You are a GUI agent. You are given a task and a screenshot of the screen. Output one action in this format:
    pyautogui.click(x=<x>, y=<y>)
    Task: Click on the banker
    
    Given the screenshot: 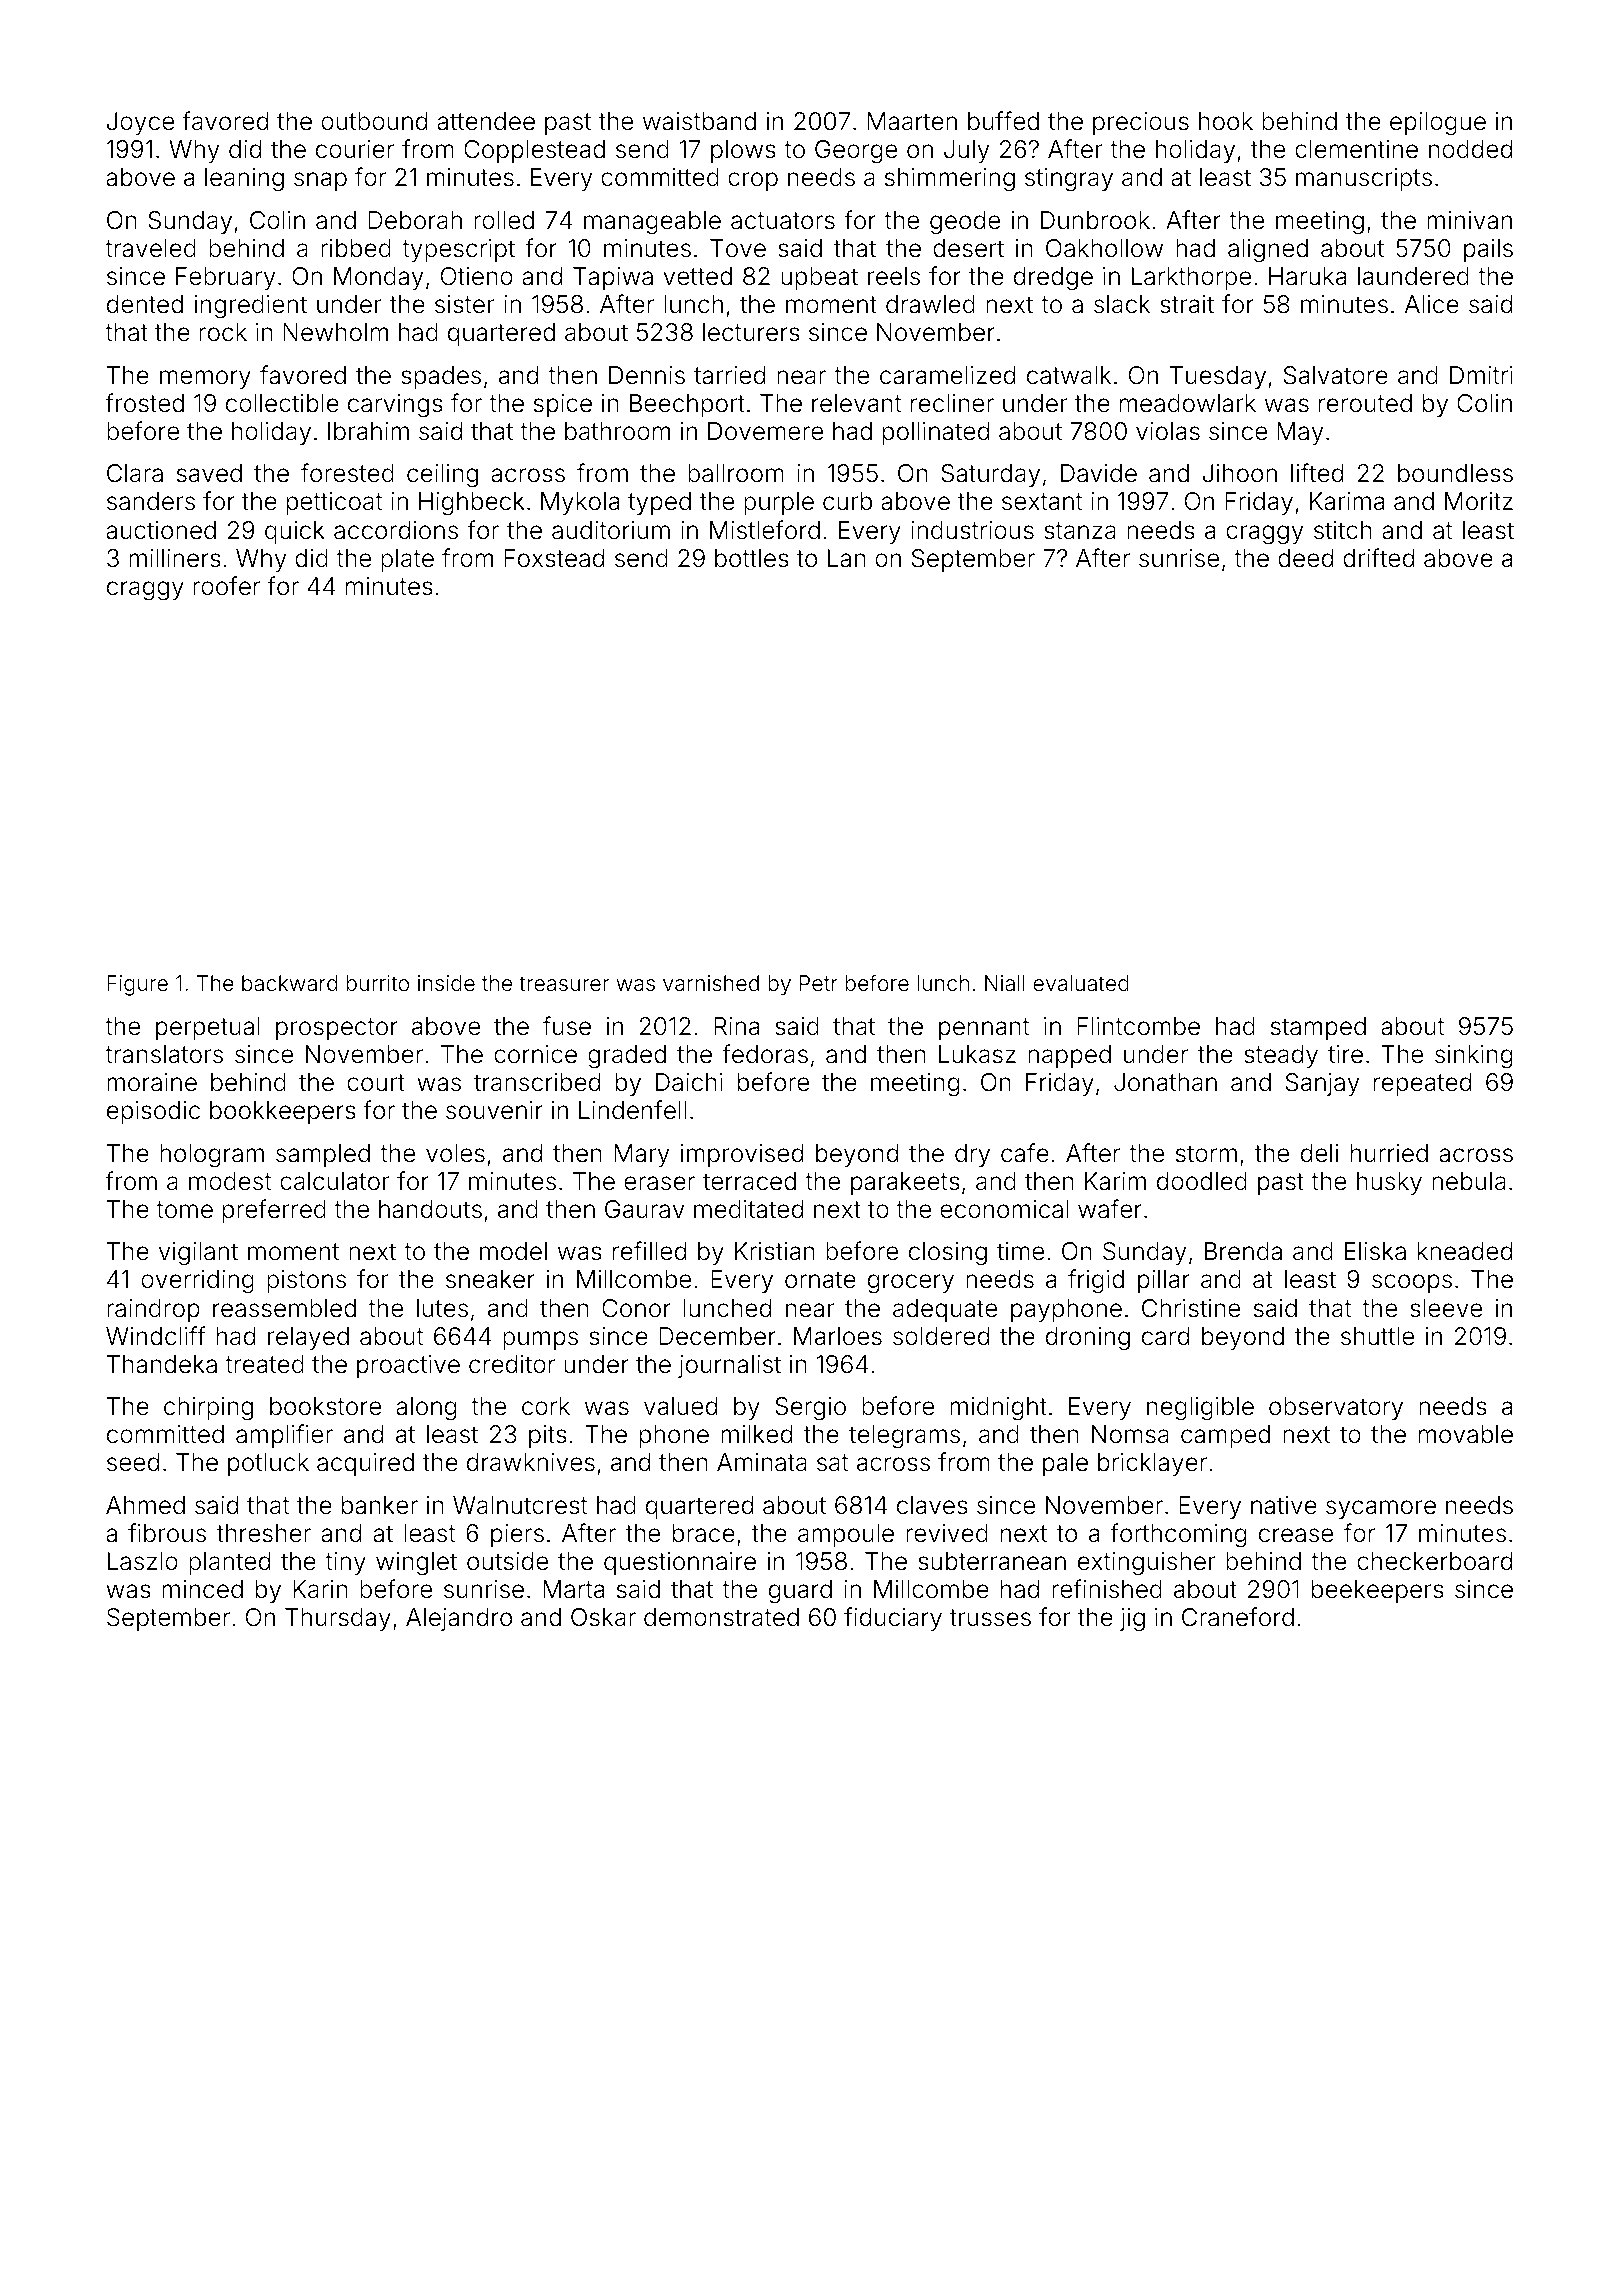 What is the action you would take?
    pyautogui.click(x=380, y=1505)
